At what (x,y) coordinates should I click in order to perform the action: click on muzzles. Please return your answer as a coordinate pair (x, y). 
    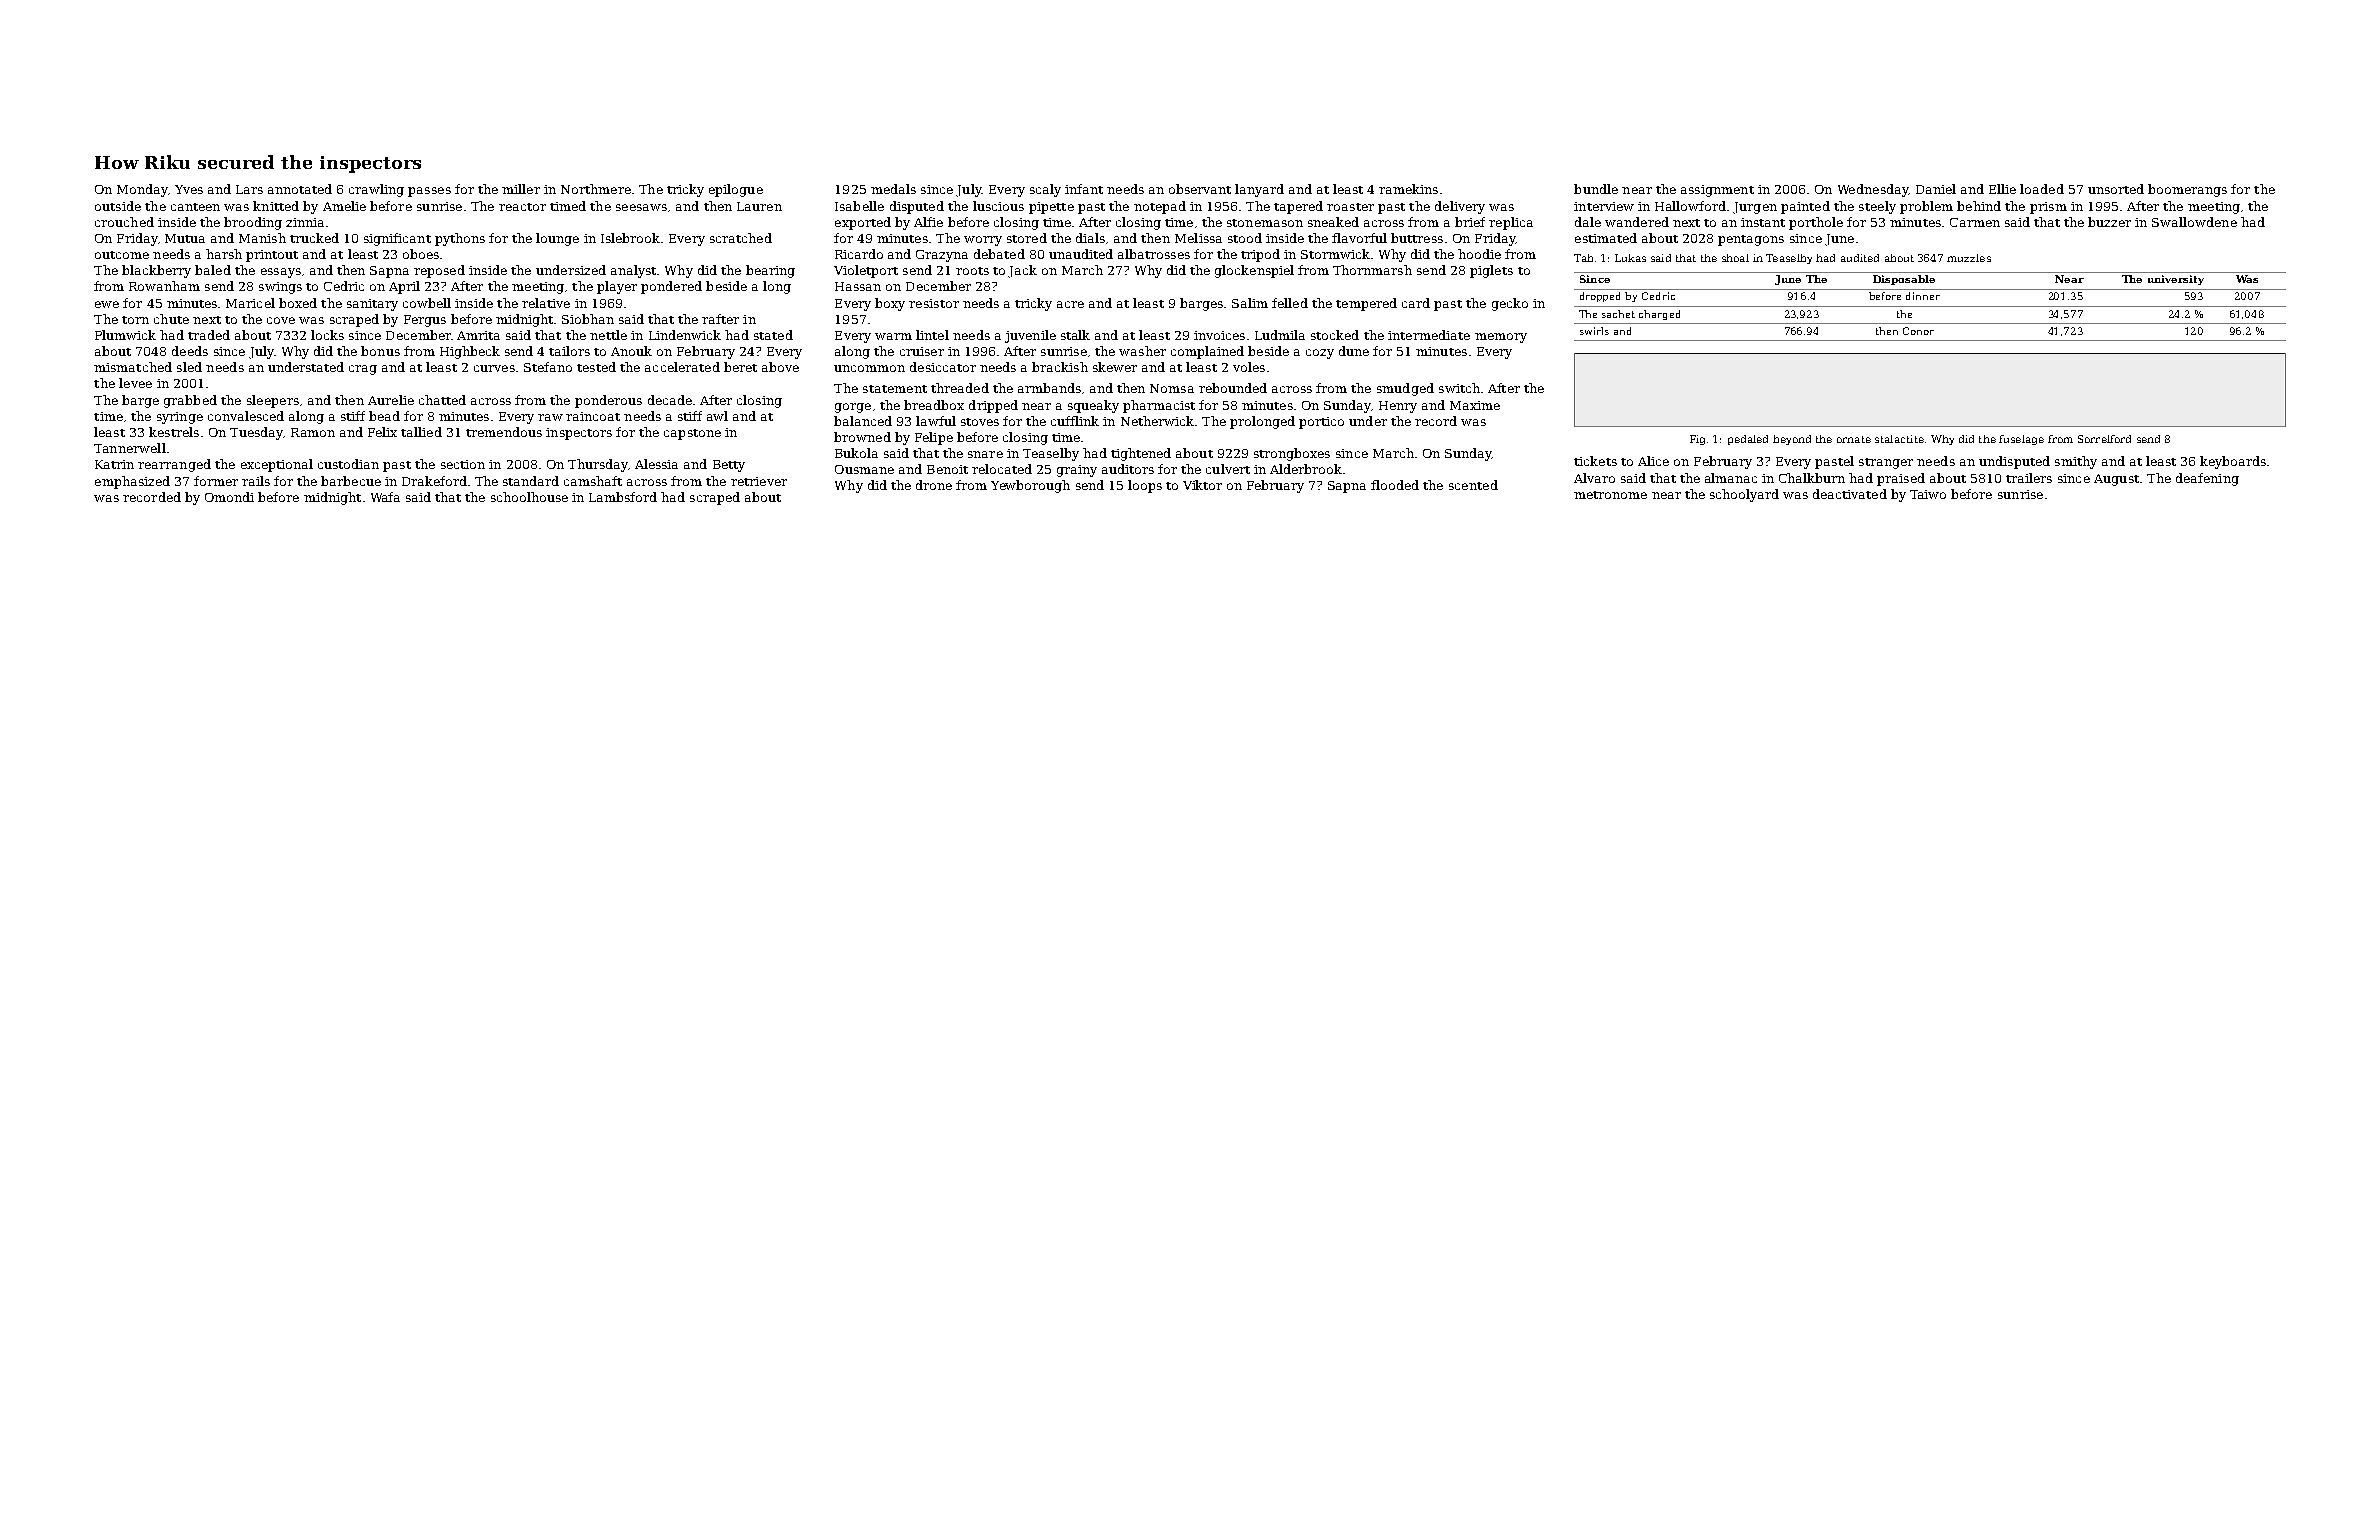
    Looking at the image, I should click on (1969, 258).
